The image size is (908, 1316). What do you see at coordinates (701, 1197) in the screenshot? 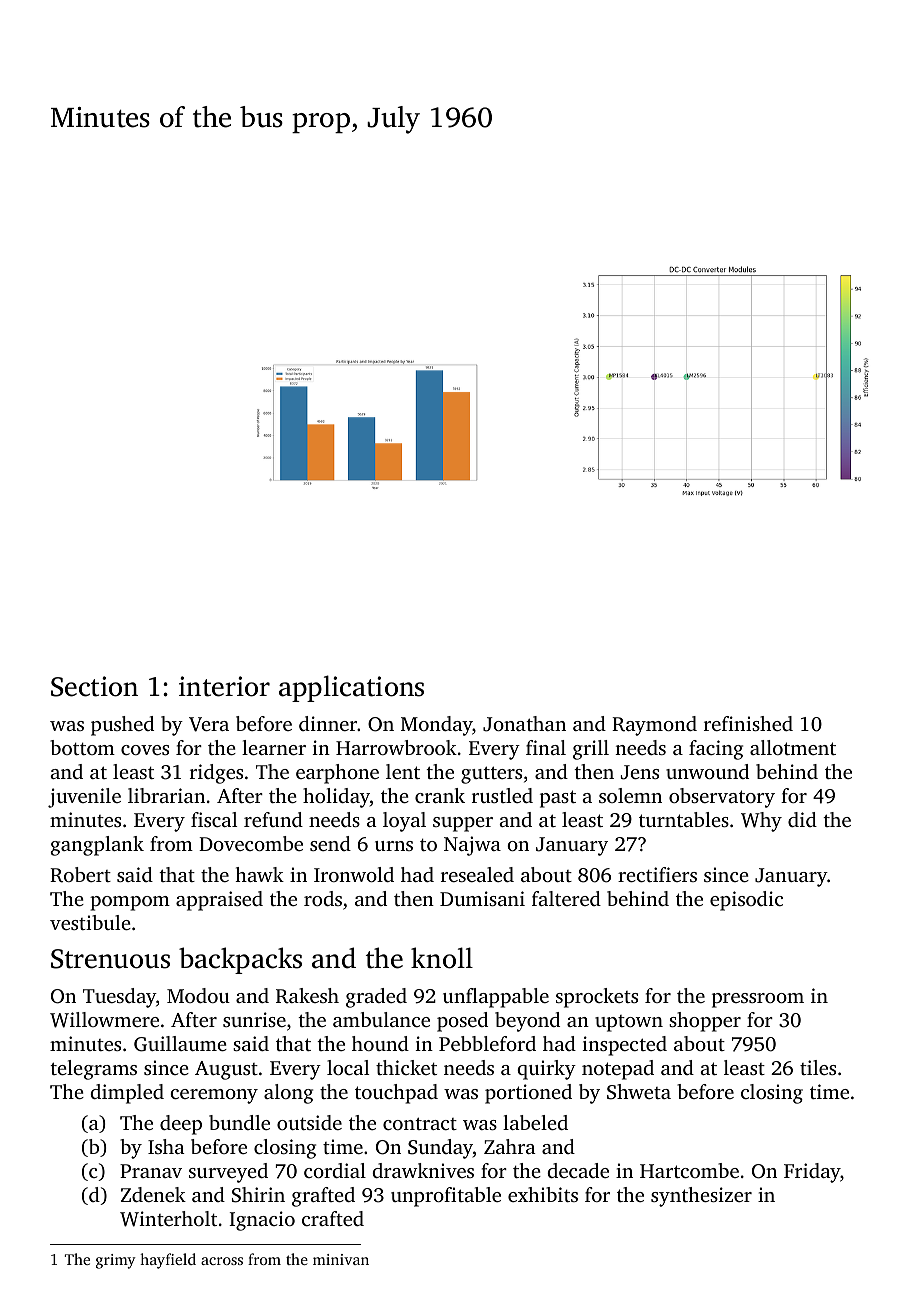
I see `synthesizer` at bounding box center [701, 1197].
